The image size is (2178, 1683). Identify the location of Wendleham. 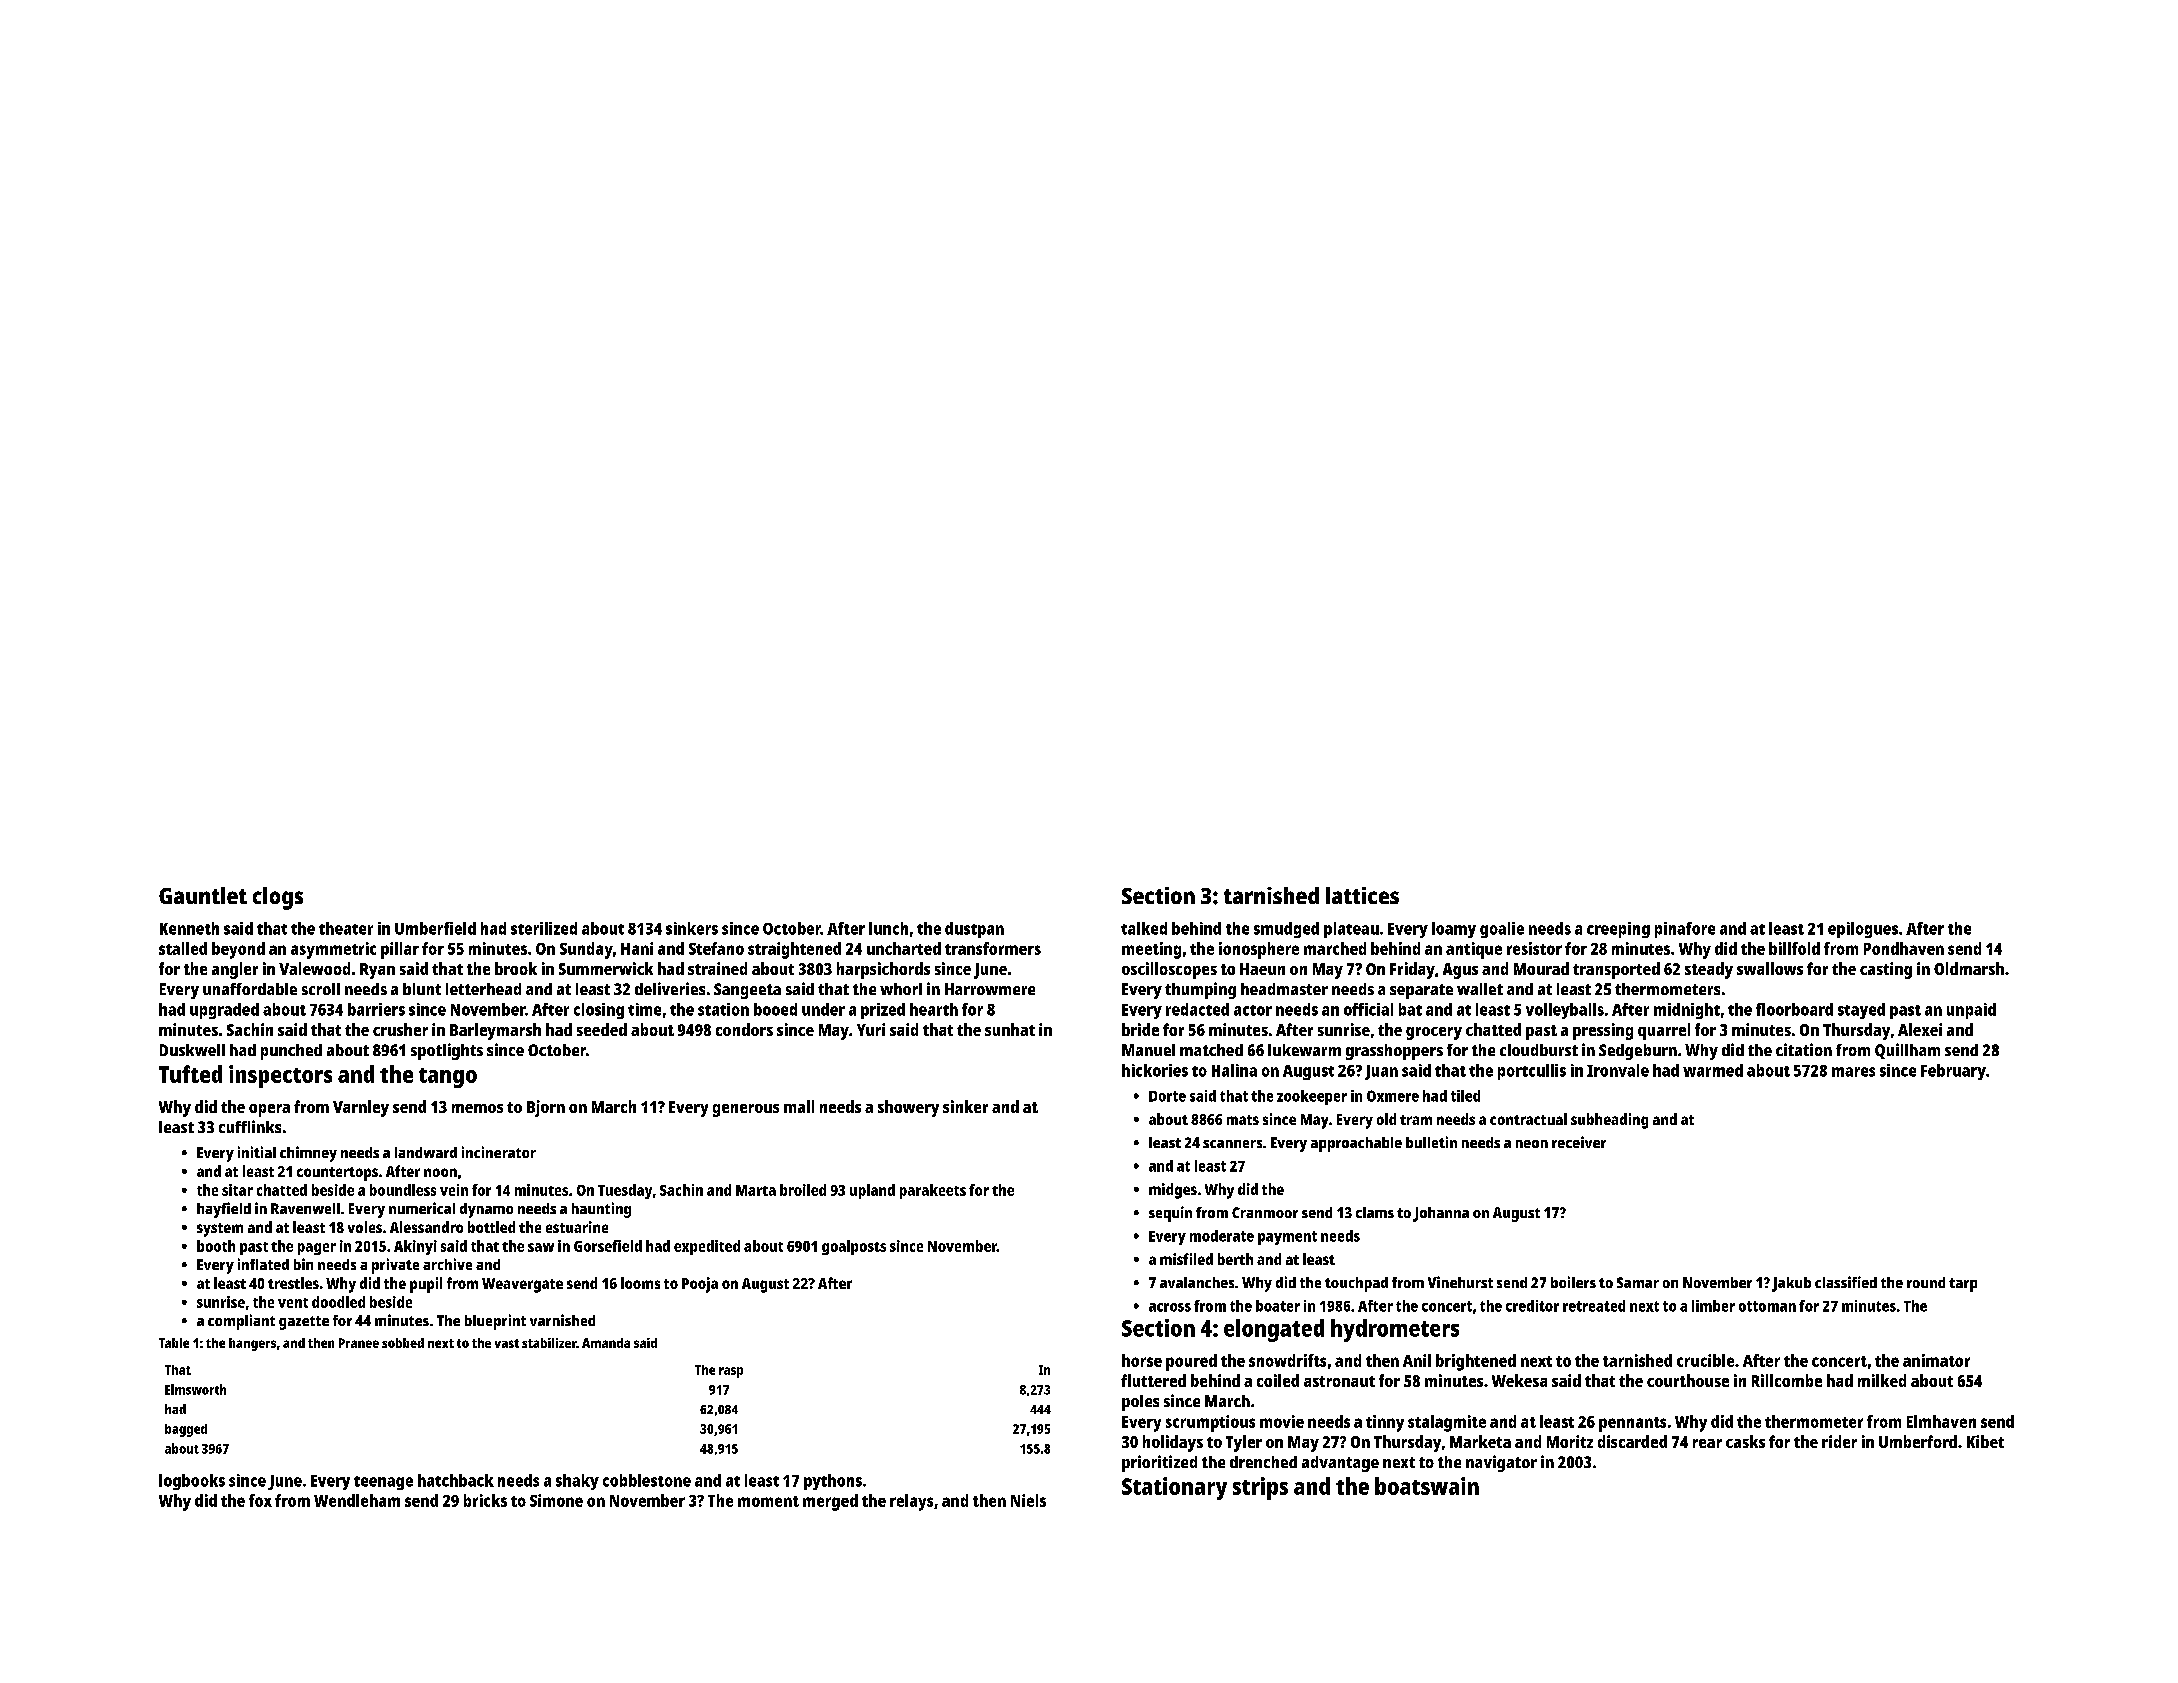
(357, 1500).
